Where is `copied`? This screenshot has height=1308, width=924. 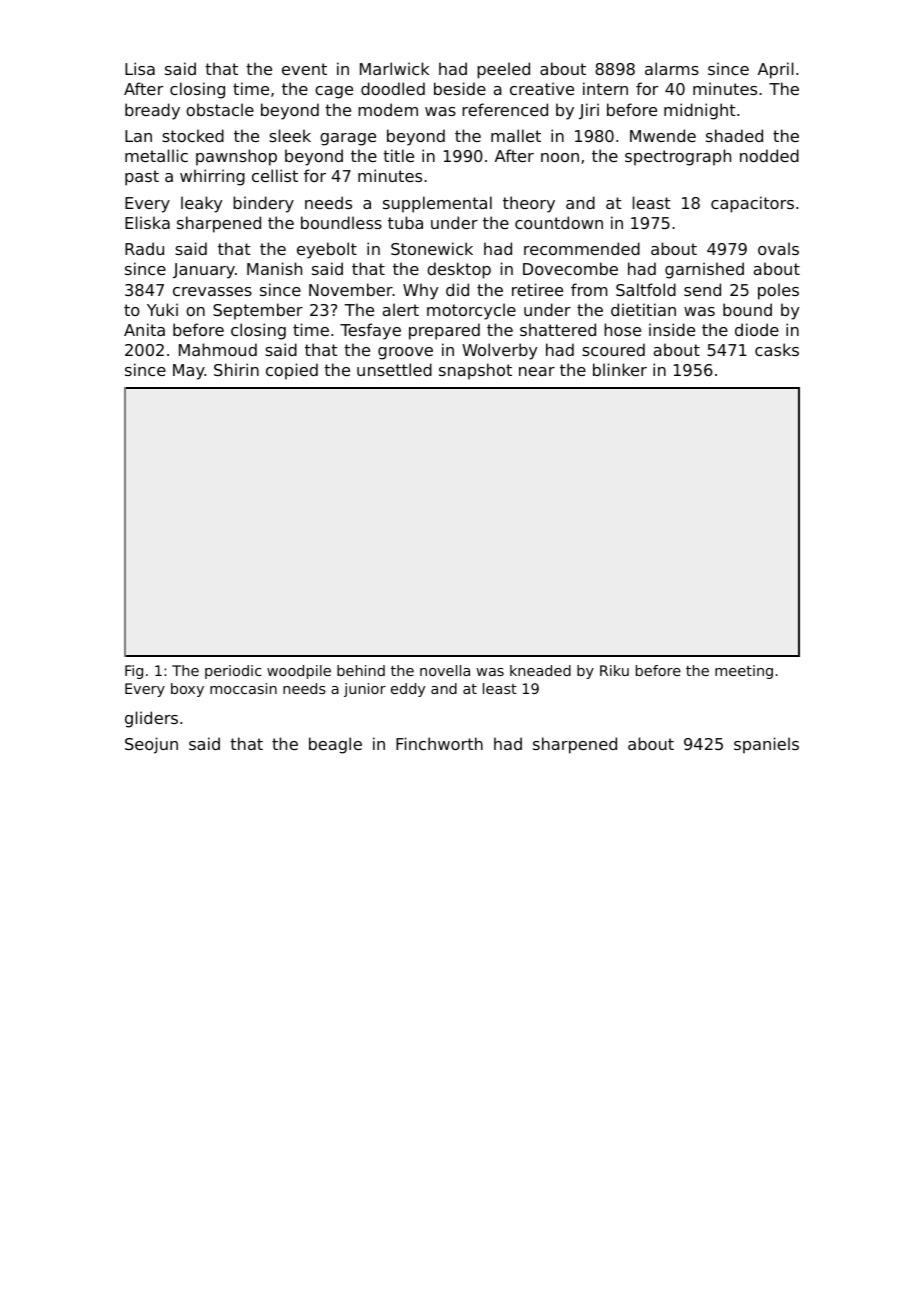
copied is located at coordinates (292, 371).
